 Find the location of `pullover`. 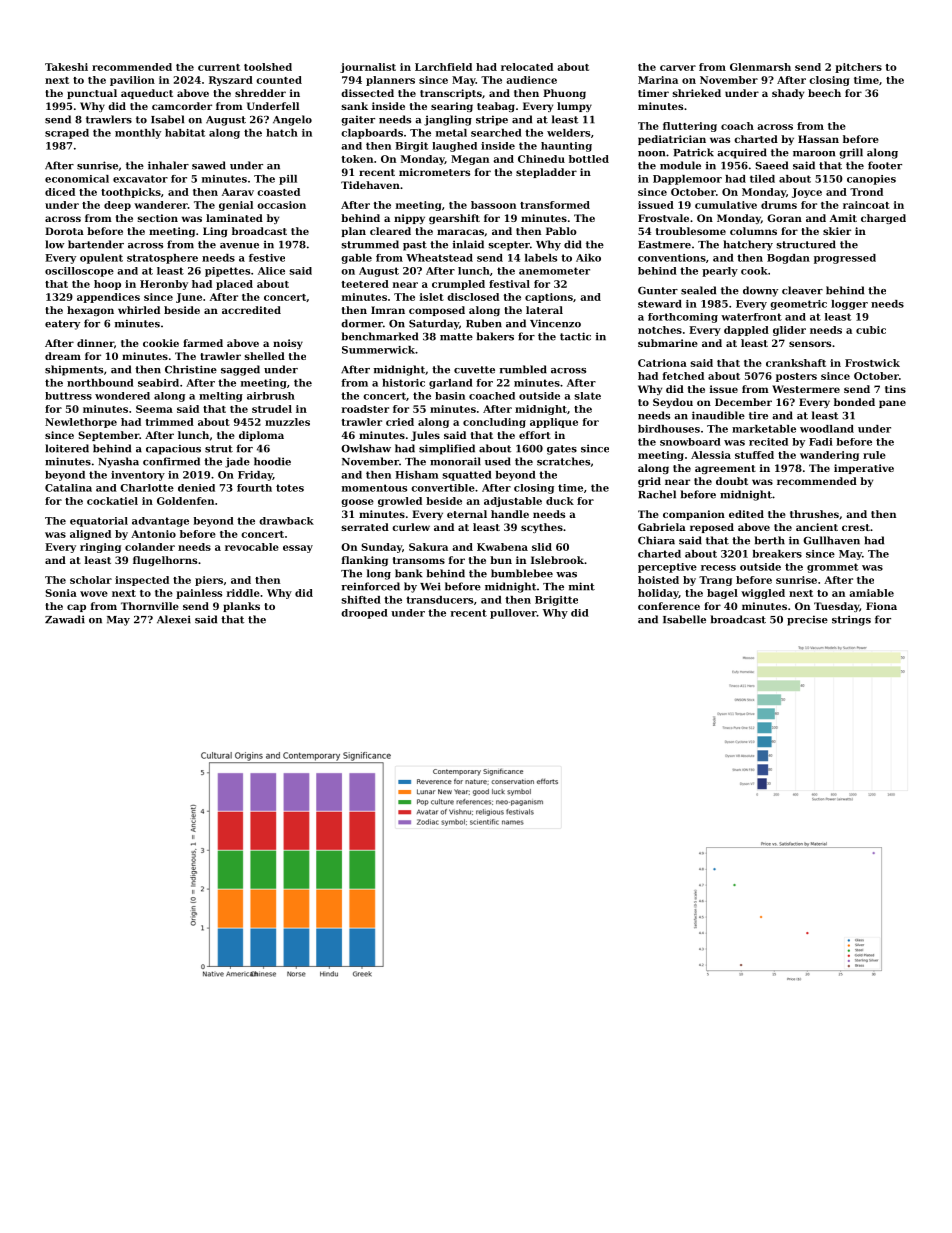

pullover is located at coordinates (513, 614).
